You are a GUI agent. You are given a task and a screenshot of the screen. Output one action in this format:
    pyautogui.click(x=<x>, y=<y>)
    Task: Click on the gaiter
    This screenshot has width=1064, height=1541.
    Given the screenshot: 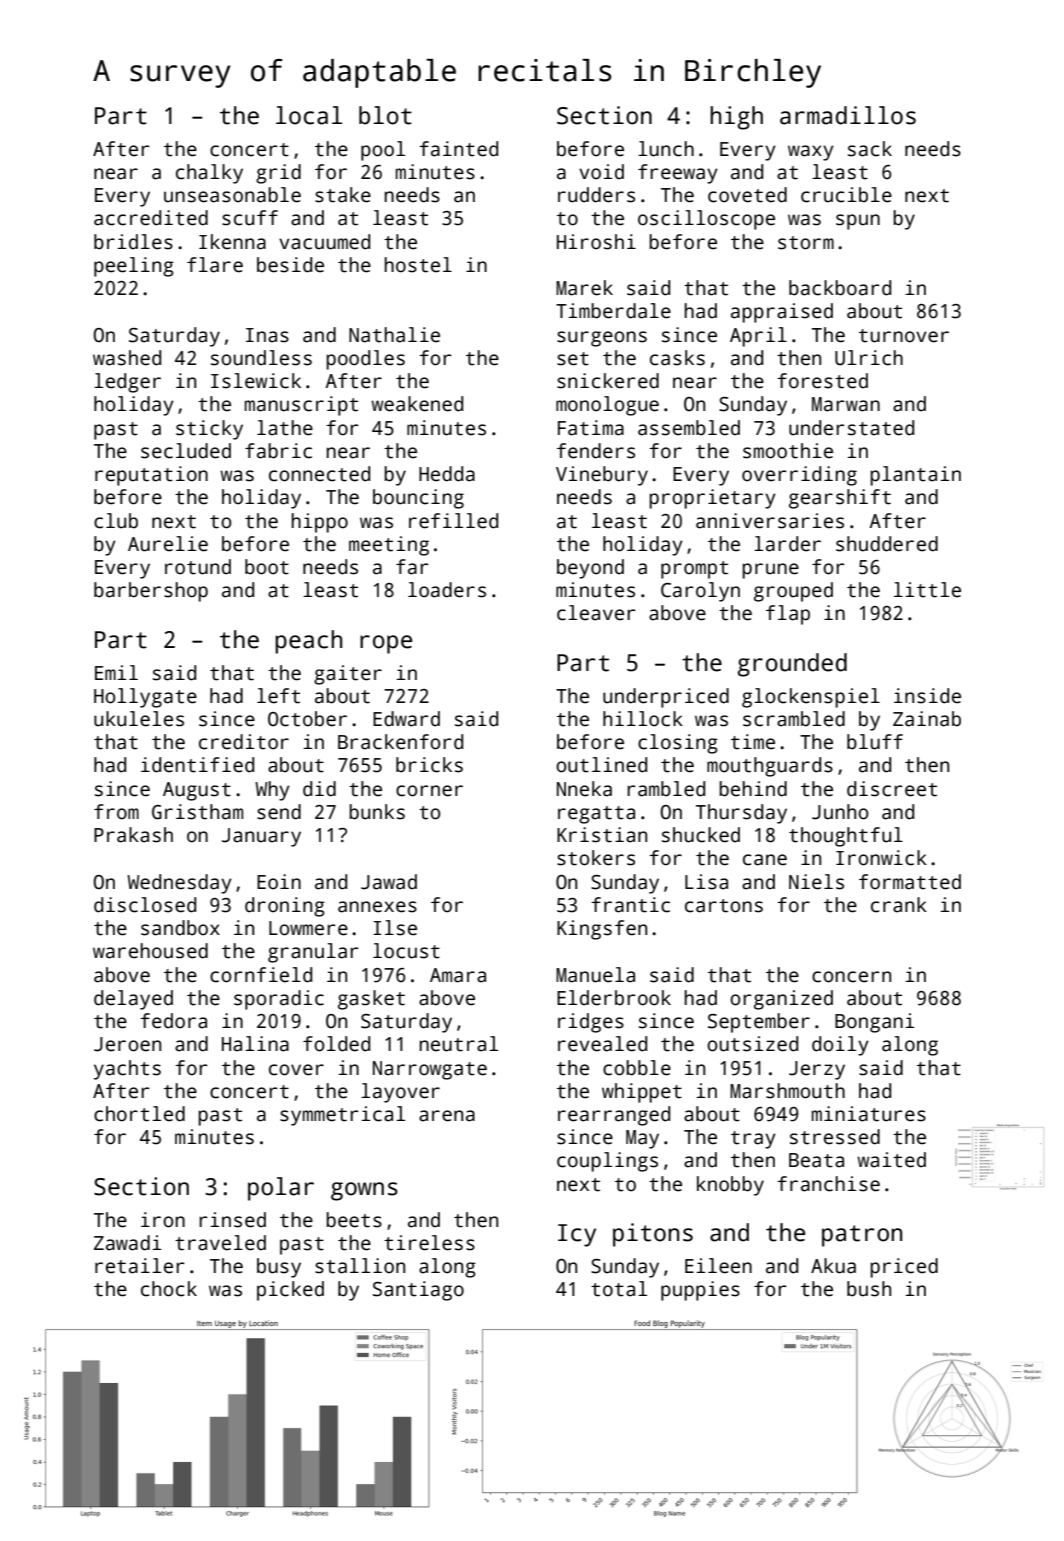 What is the action you would take?
    pyautogui.click(x=348, y=675)
